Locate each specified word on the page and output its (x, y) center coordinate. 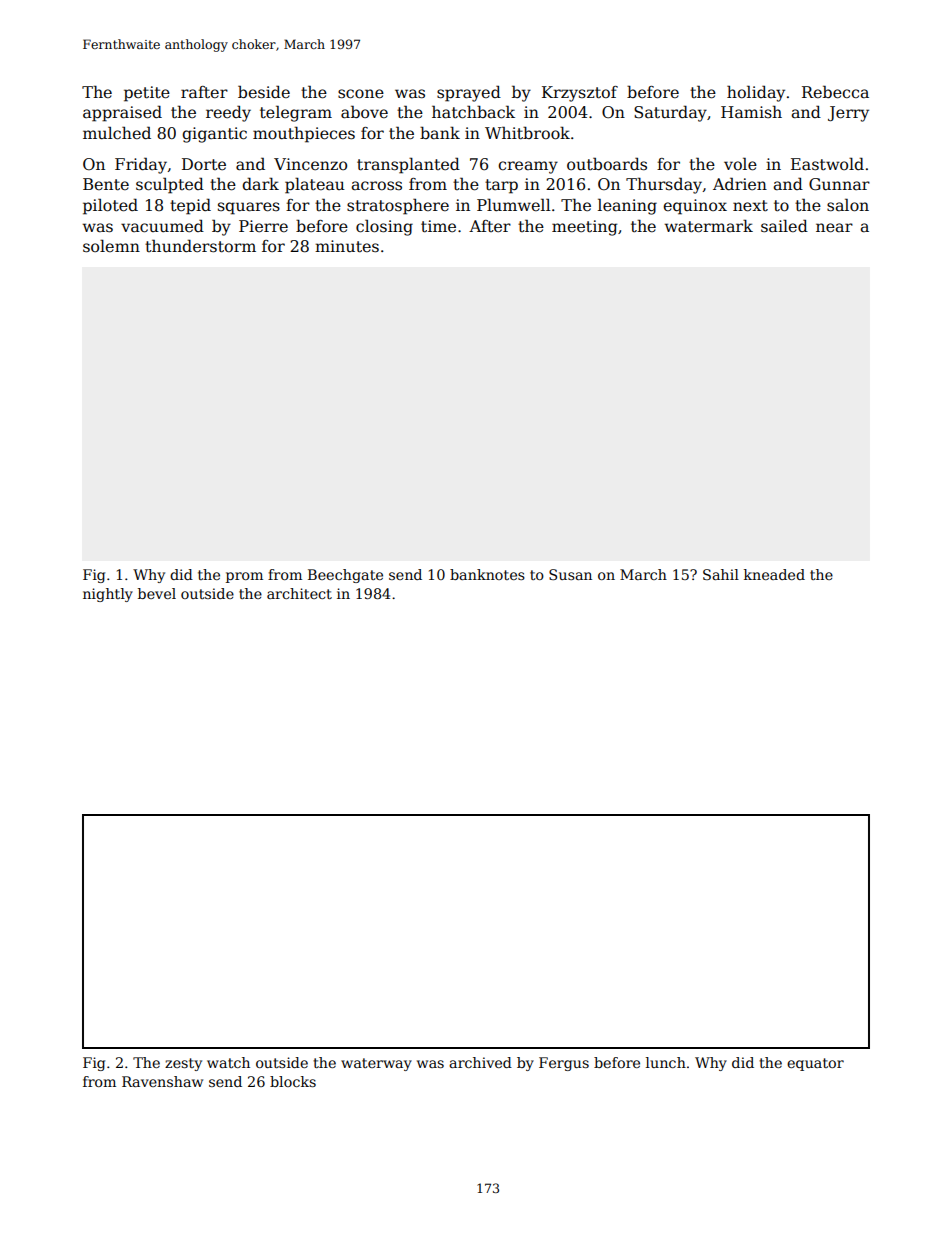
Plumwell (514, 204)
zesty (183, 1064)
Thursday (664, 185)
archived (480, 1062)
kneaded (774, 574)
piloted (110, 206)
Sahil (721, 574)
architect (299, 593)
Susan (570, 574)
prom (244, 577)
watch (228, 1062)
